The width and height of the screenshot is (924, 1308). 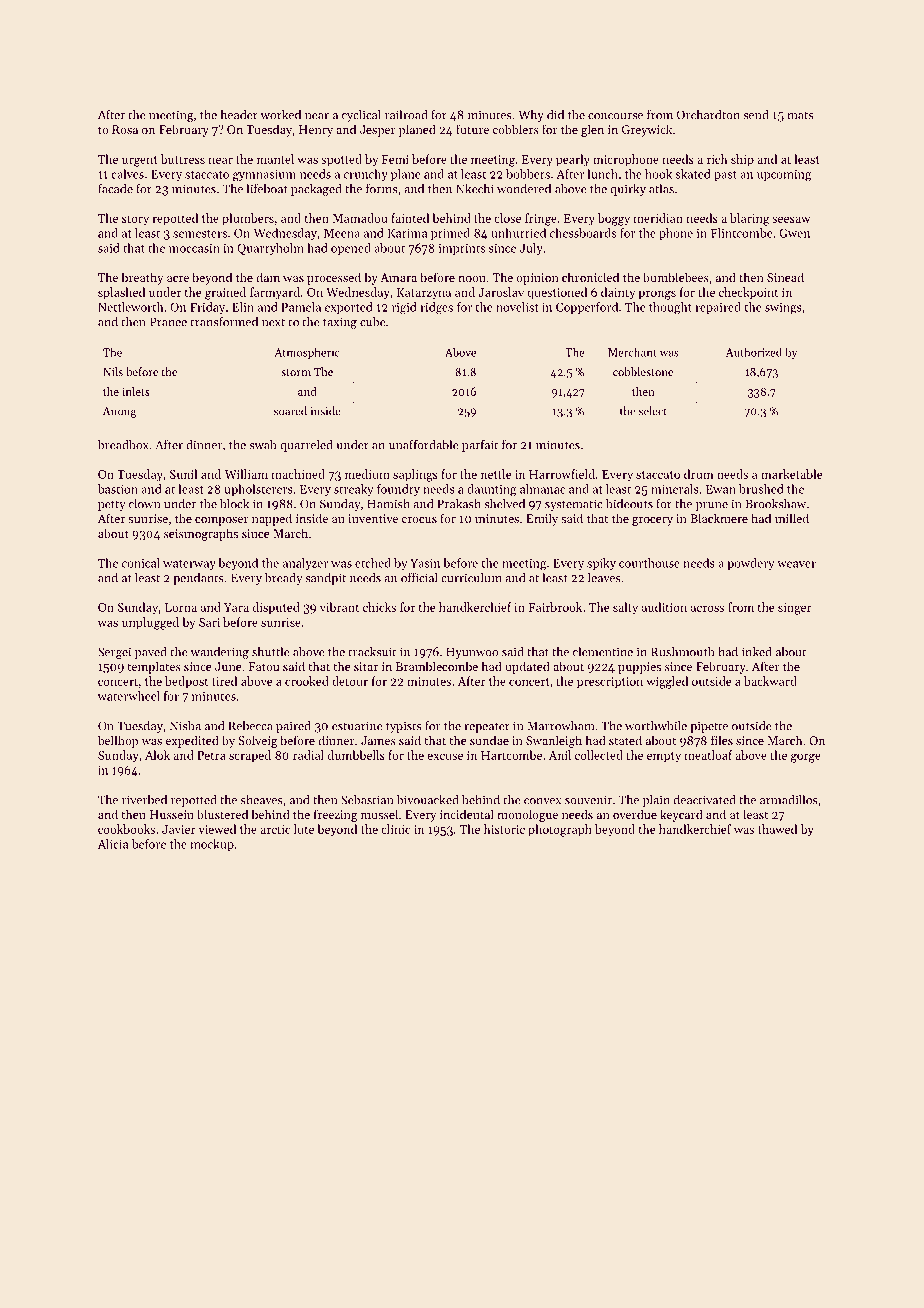 I want to click on excuse, so click(x=445, y=756).
